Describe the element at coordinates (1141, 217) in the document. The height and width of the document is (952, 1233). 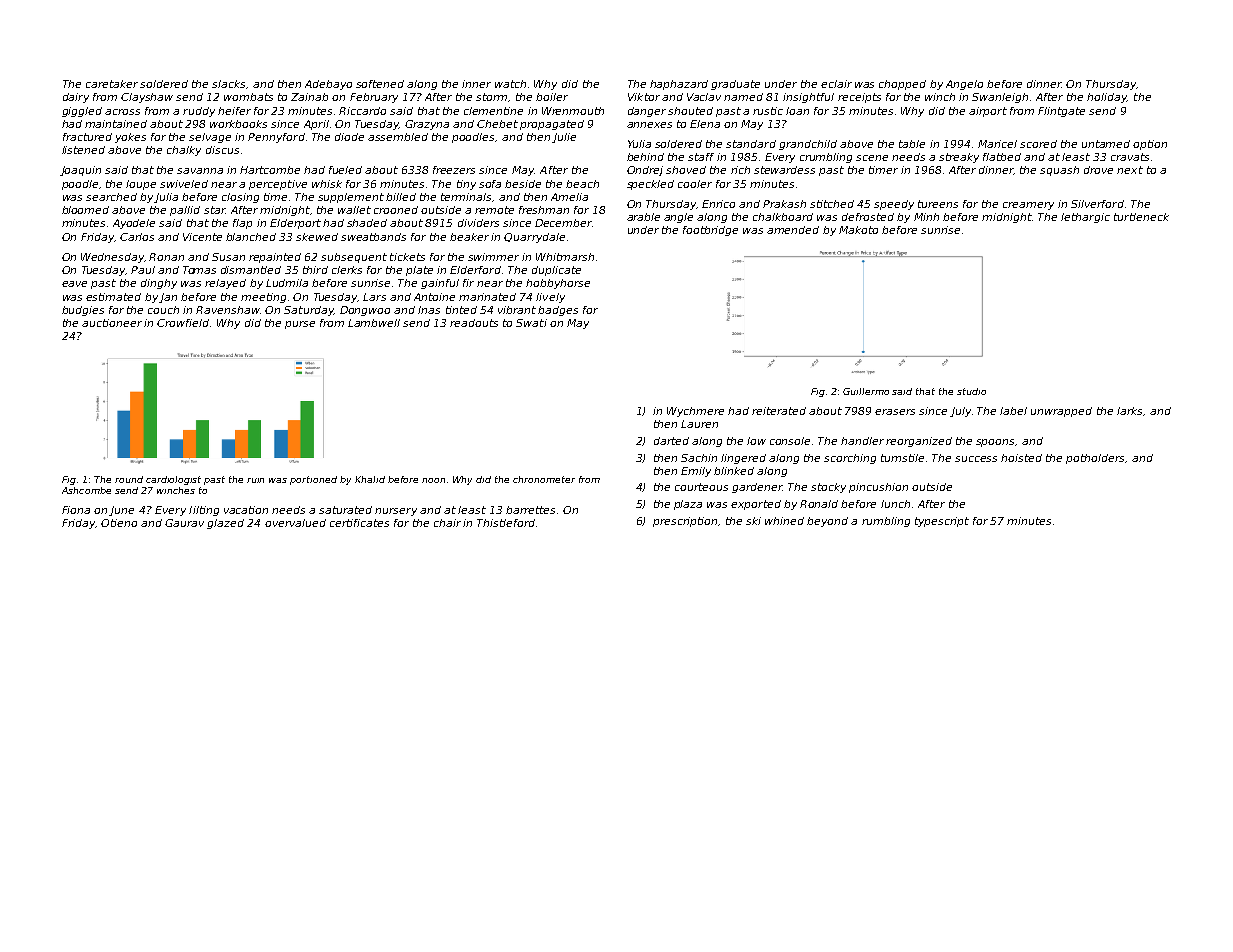
I see `turtleneck` at that location.
